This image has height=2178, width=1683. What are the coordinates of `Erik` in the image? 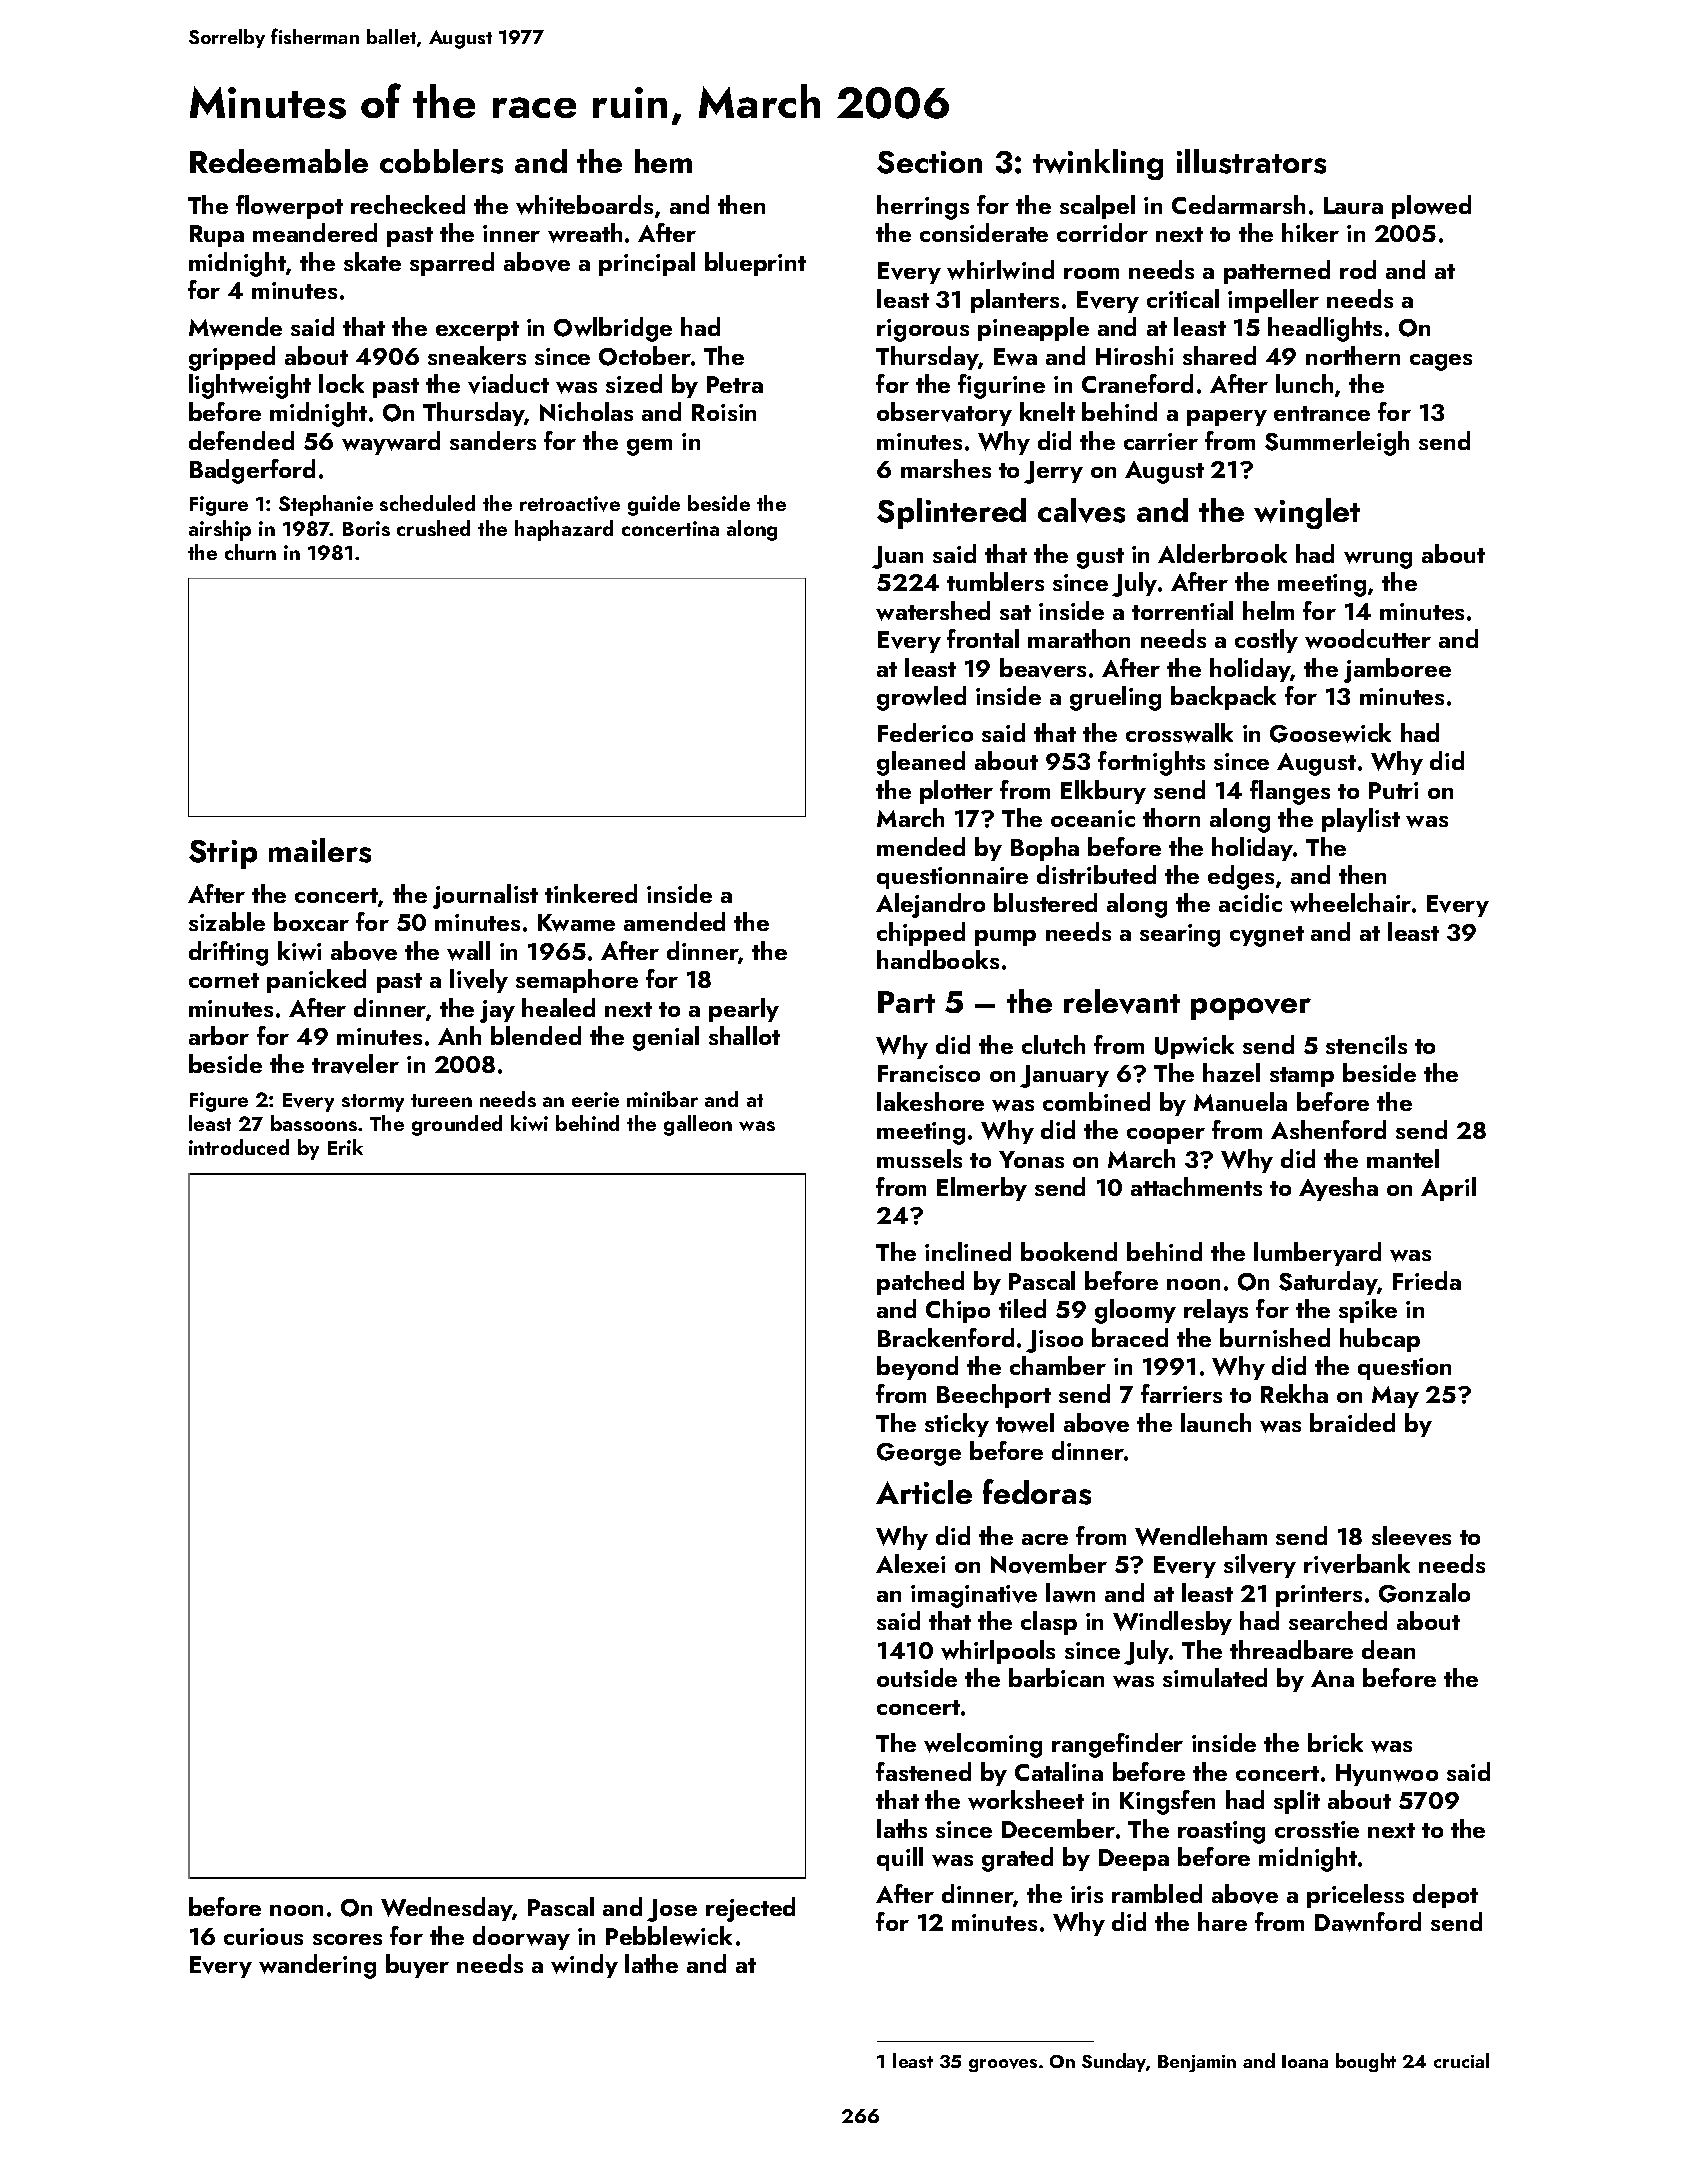 It's located at (345, 1147).
